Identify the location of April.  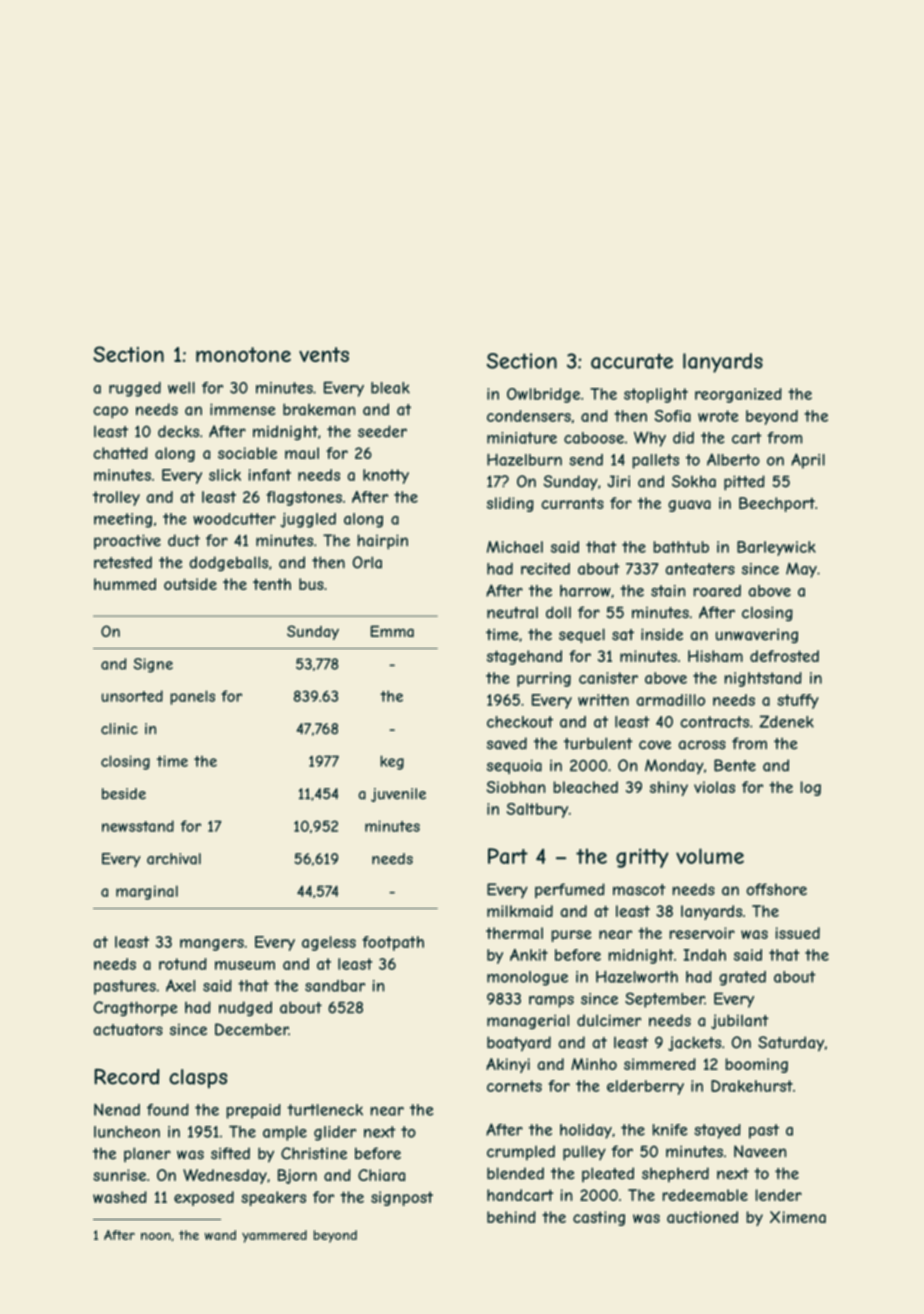
(808, 461).
